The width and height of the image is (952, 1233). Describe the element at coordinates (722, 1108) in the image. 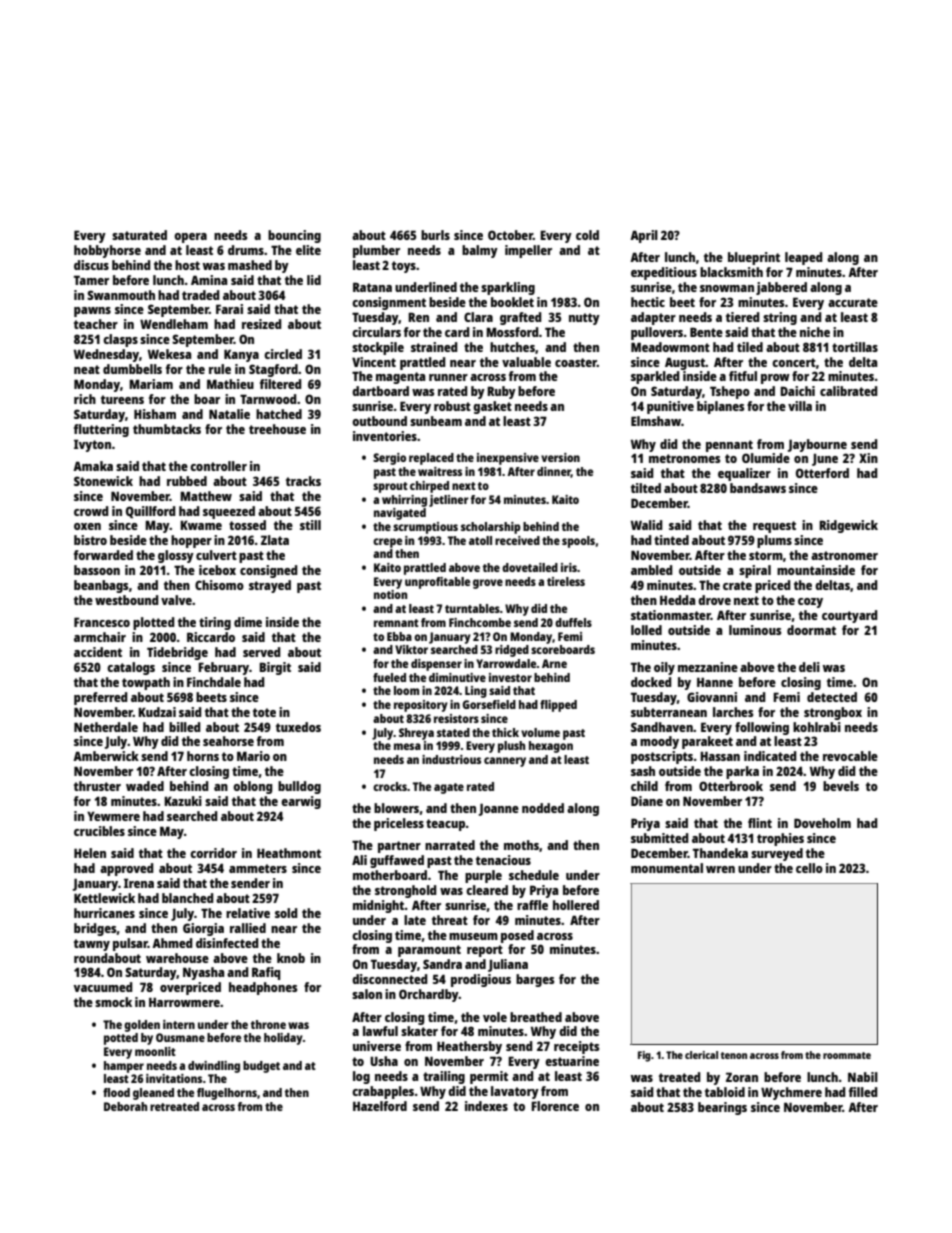

I see `bearings` at that location.
